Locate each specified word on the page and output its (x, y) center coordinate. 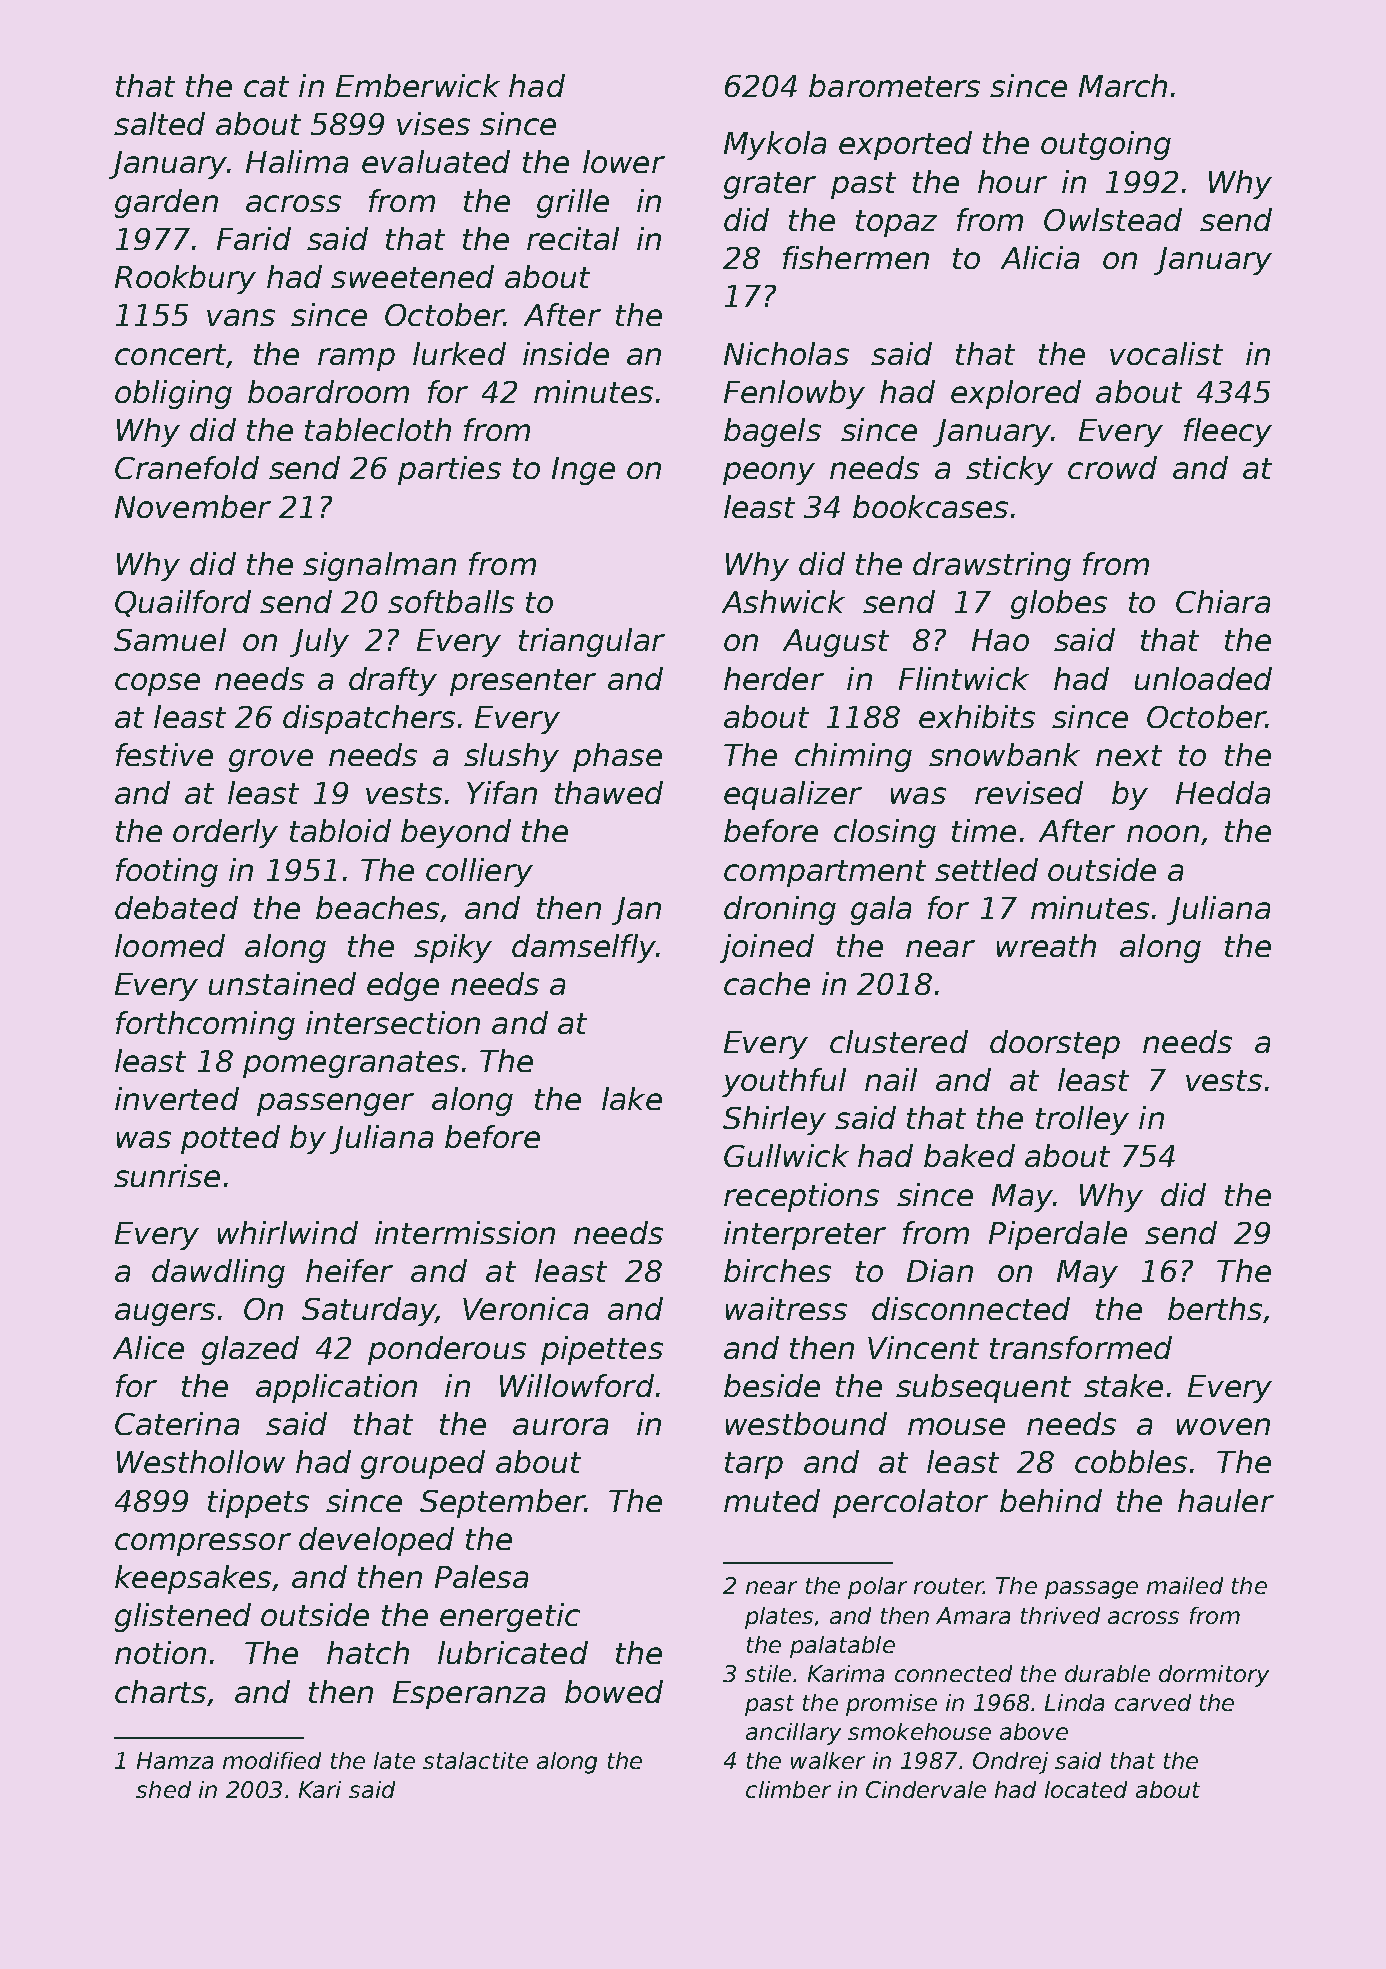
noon (1163, 833)
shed (163, 1789)
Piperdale (1058, 1235)
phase (617, 757)
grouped (423, 1464)
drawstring (992, 566)
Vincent (923, 1347)
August (836, 643)
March (1123, 85)
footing (167, 872)
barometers (894, 85)
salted (159, 123)
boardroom (328, 391)
